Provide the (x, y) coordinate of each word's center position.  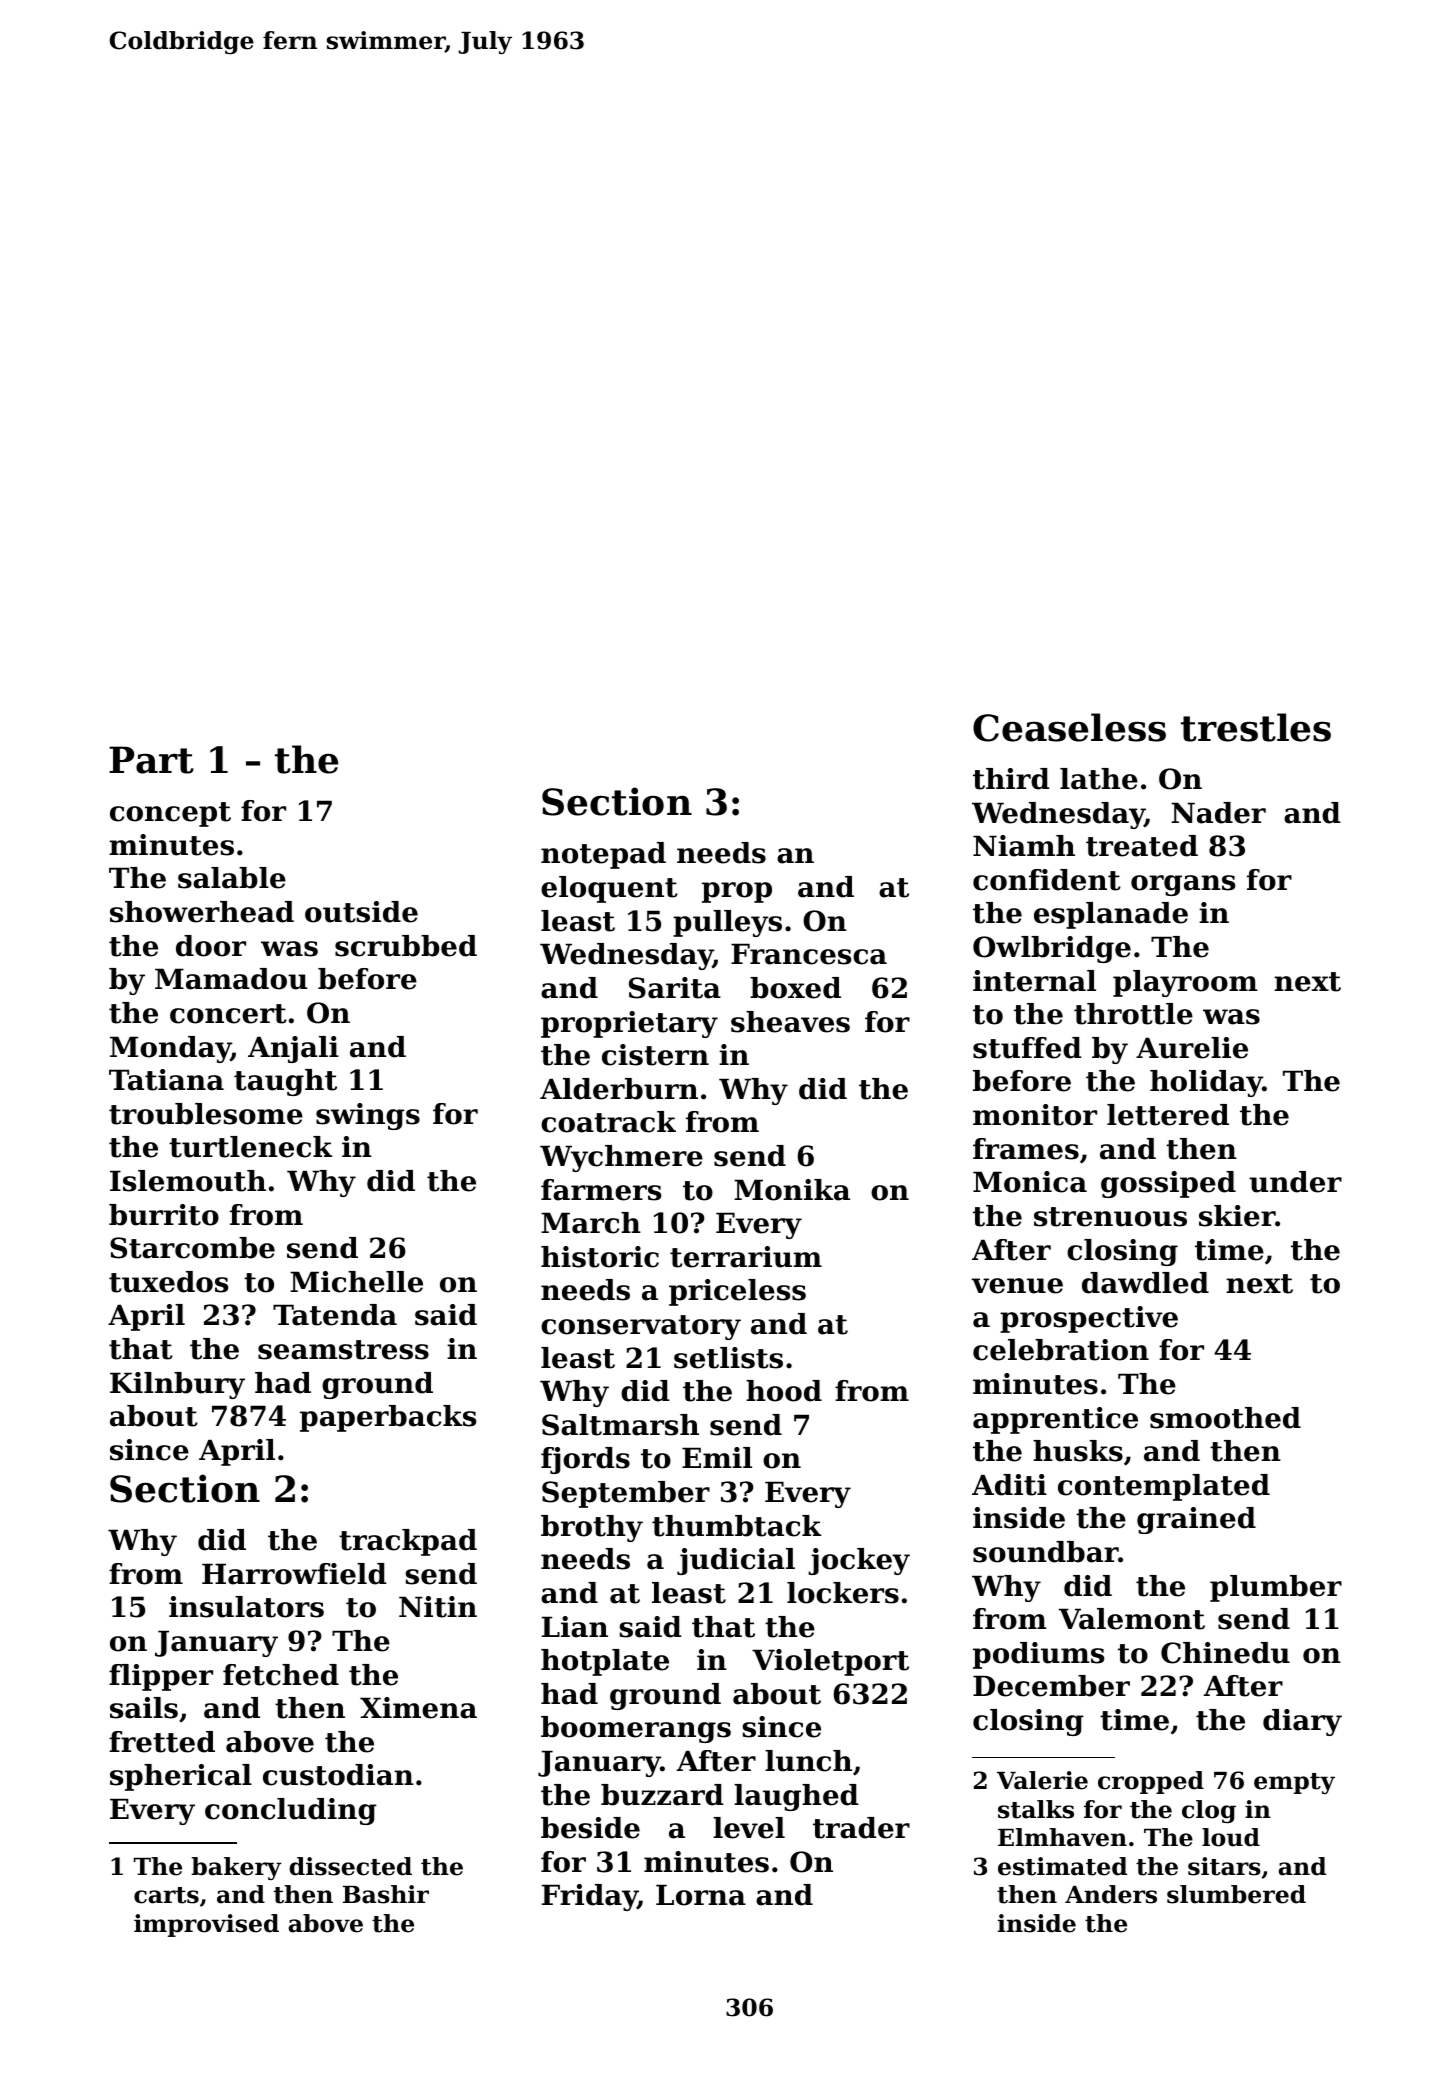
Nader (1218, 813)
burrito (164, 1215)
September (626, 1494)
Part (151, 760)
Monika (792, 1190)
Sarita (675, 988)
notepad (603, 855)
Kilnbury (177, 1385)
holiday (1206, 1083)
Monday (170, 1049)
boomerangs (636, 1729)
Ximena (418, 1708)
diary (1302, 1722)
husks (1078, 1451)
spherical (181, 1777)
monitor (1035, 1115)
